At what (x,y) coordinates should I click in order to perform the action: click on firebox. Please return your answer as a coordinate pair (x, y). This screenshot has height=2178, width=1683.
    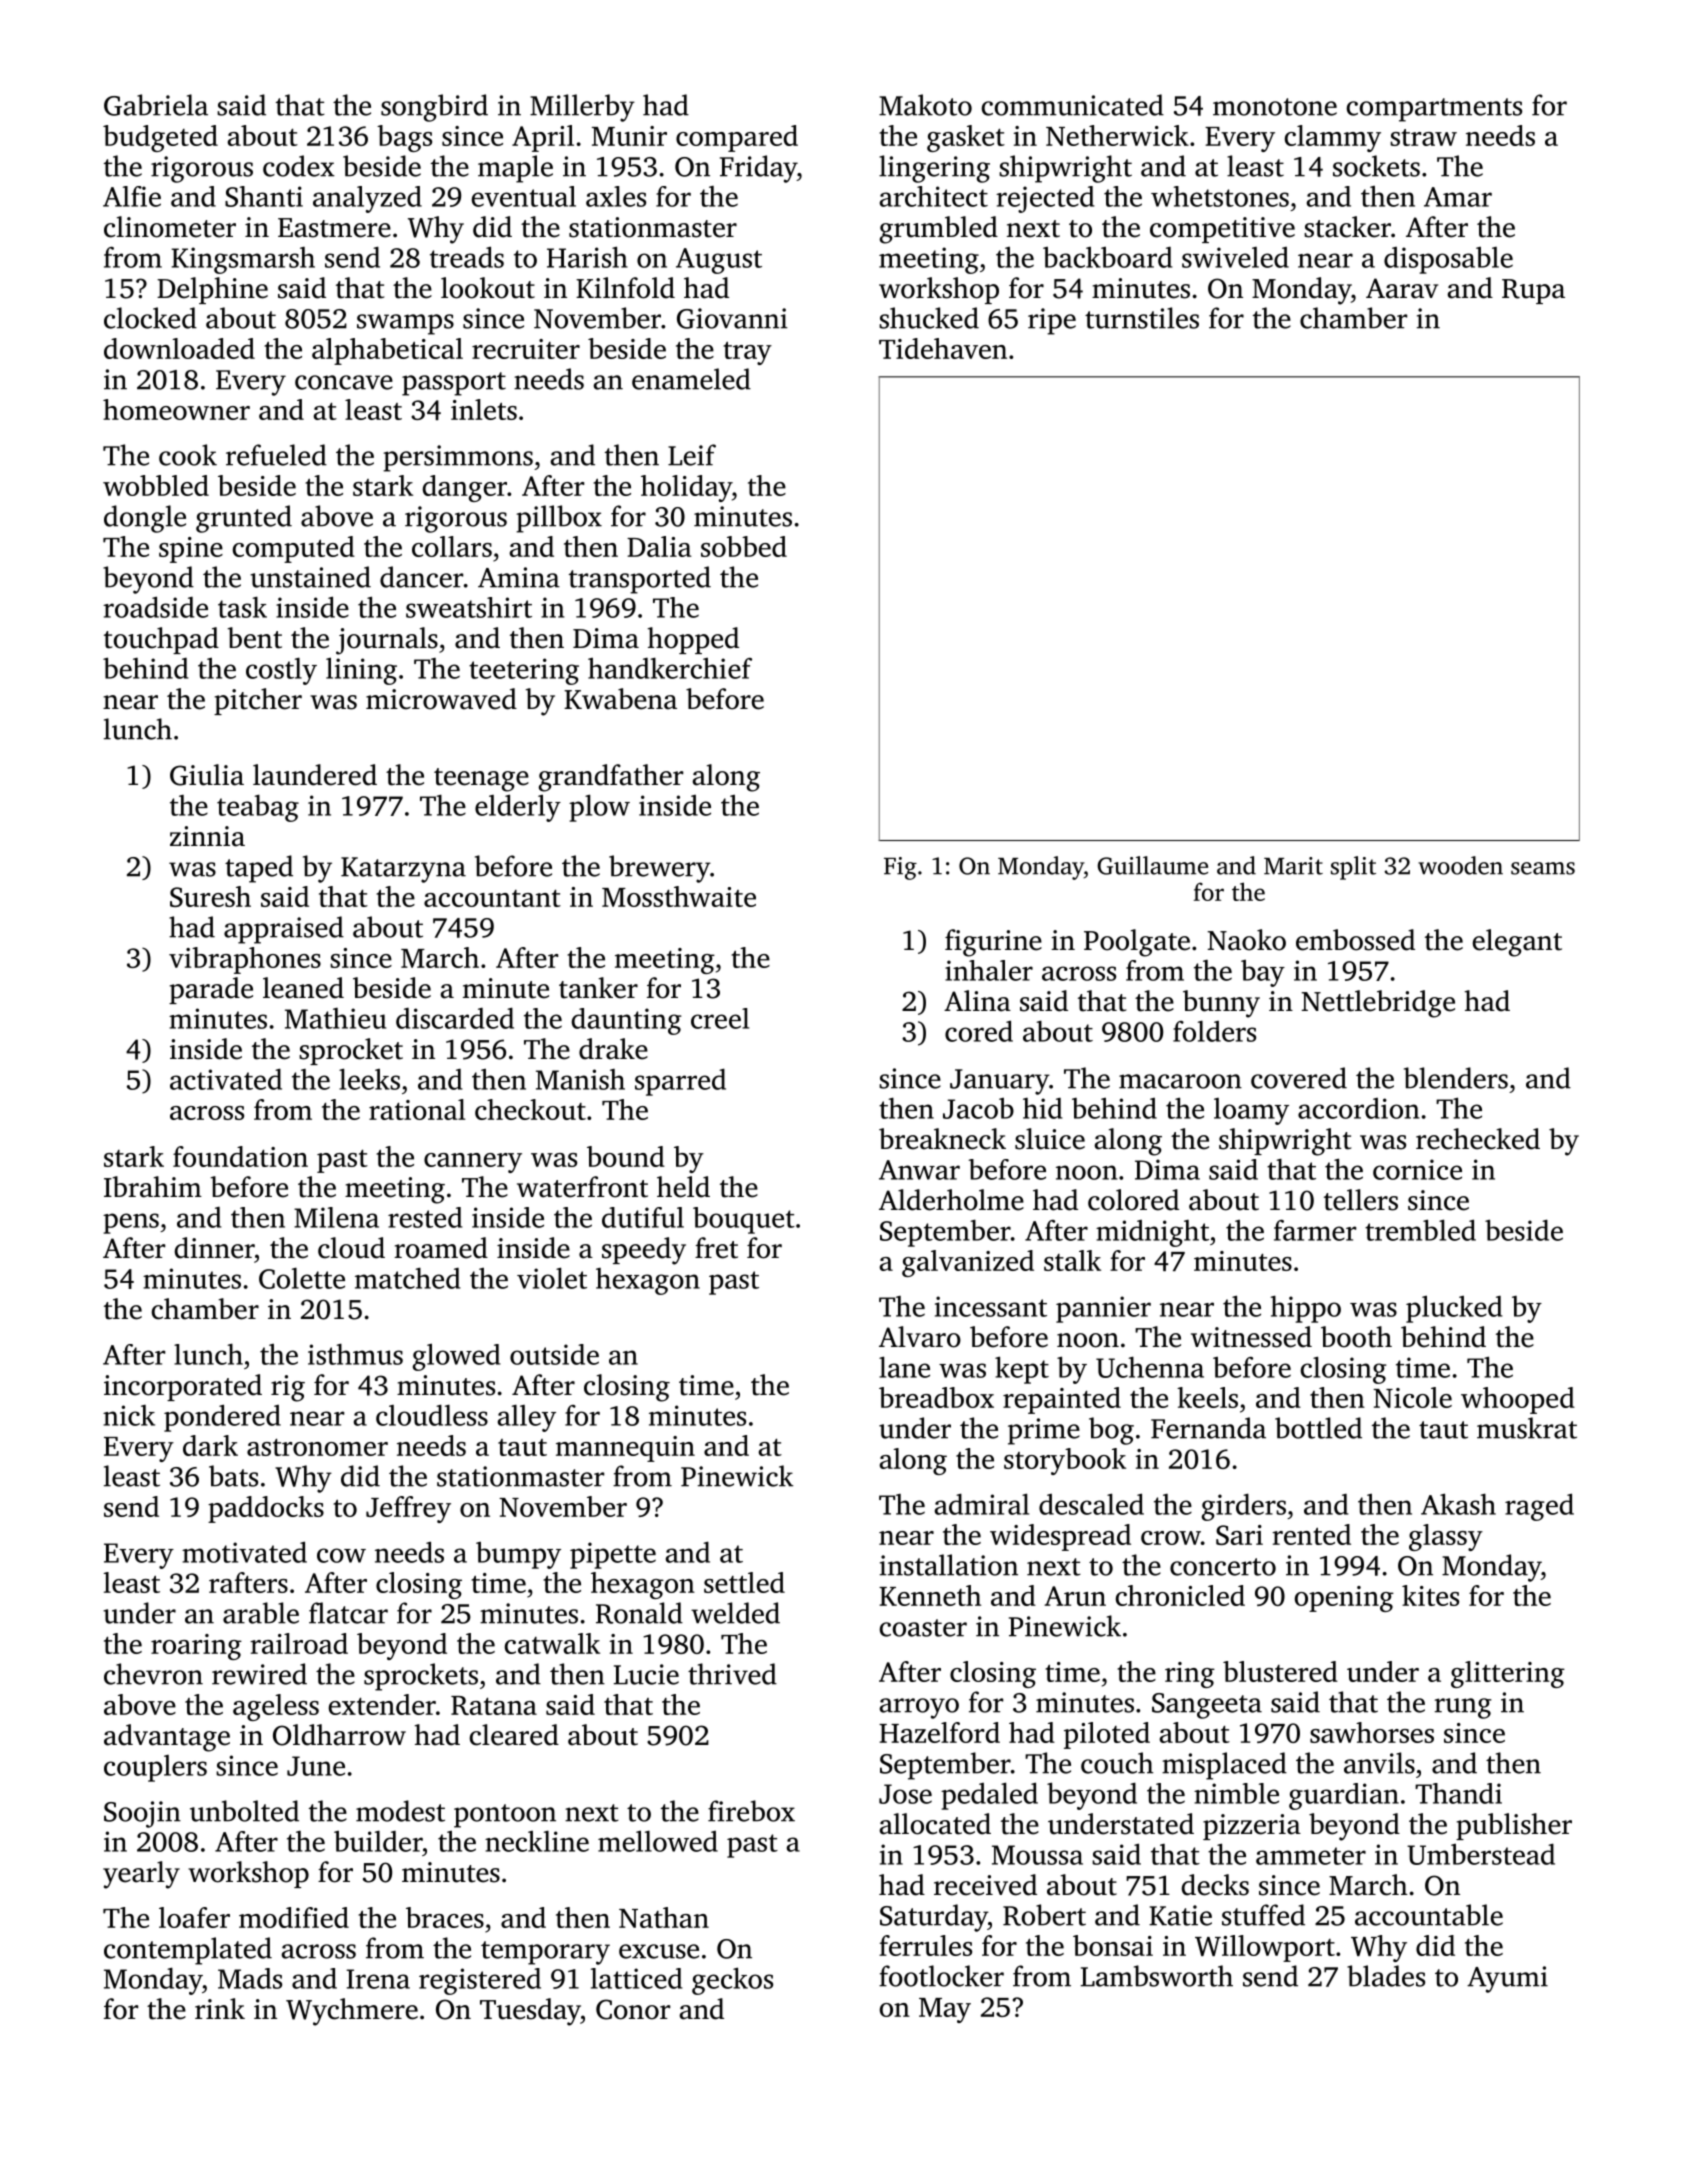
    Looking at the image, I should click on (751, 1811).
